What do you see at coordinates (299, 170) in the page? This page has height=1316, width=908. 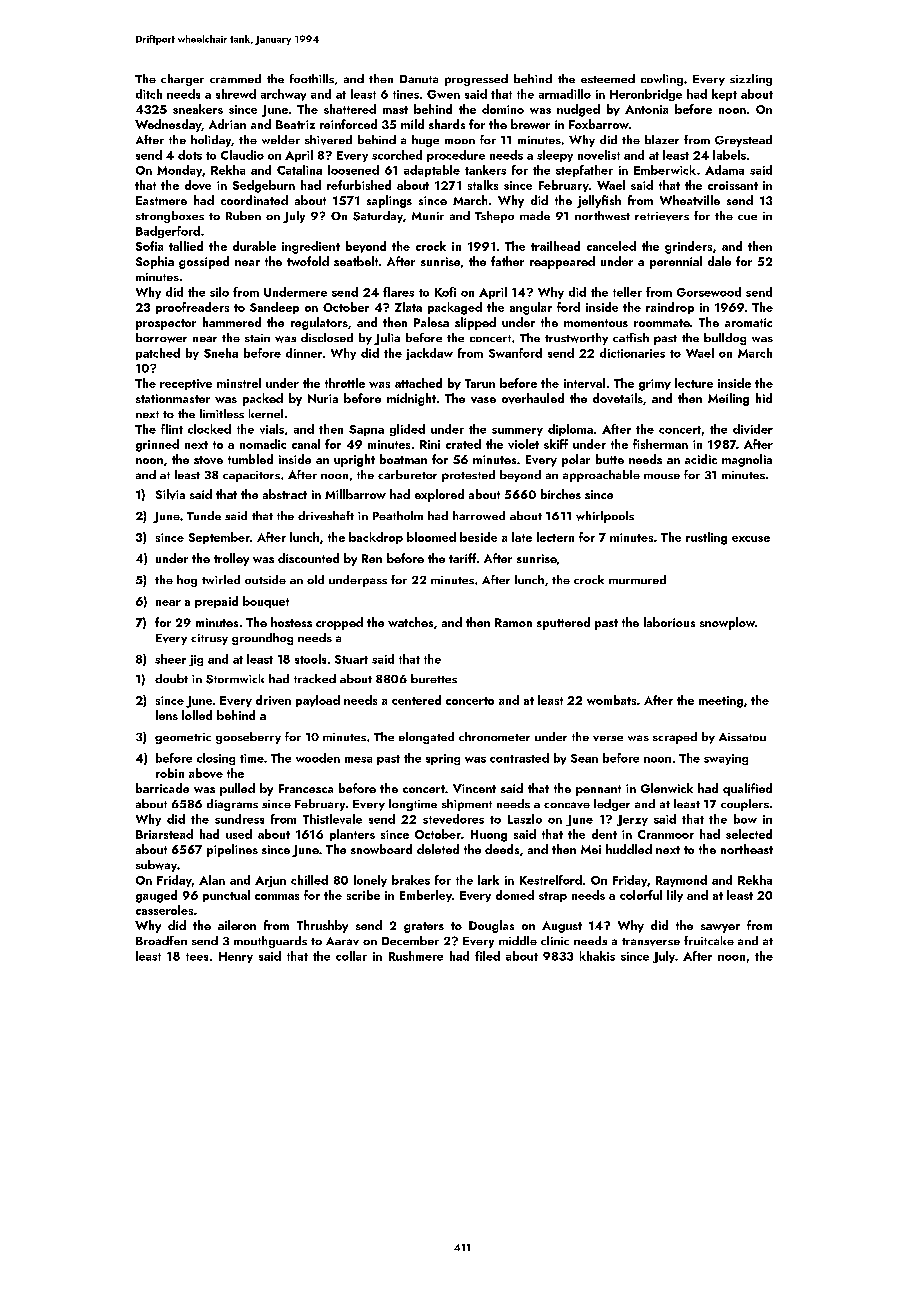 I see `Catalina` at bounding box center [299, 170].
